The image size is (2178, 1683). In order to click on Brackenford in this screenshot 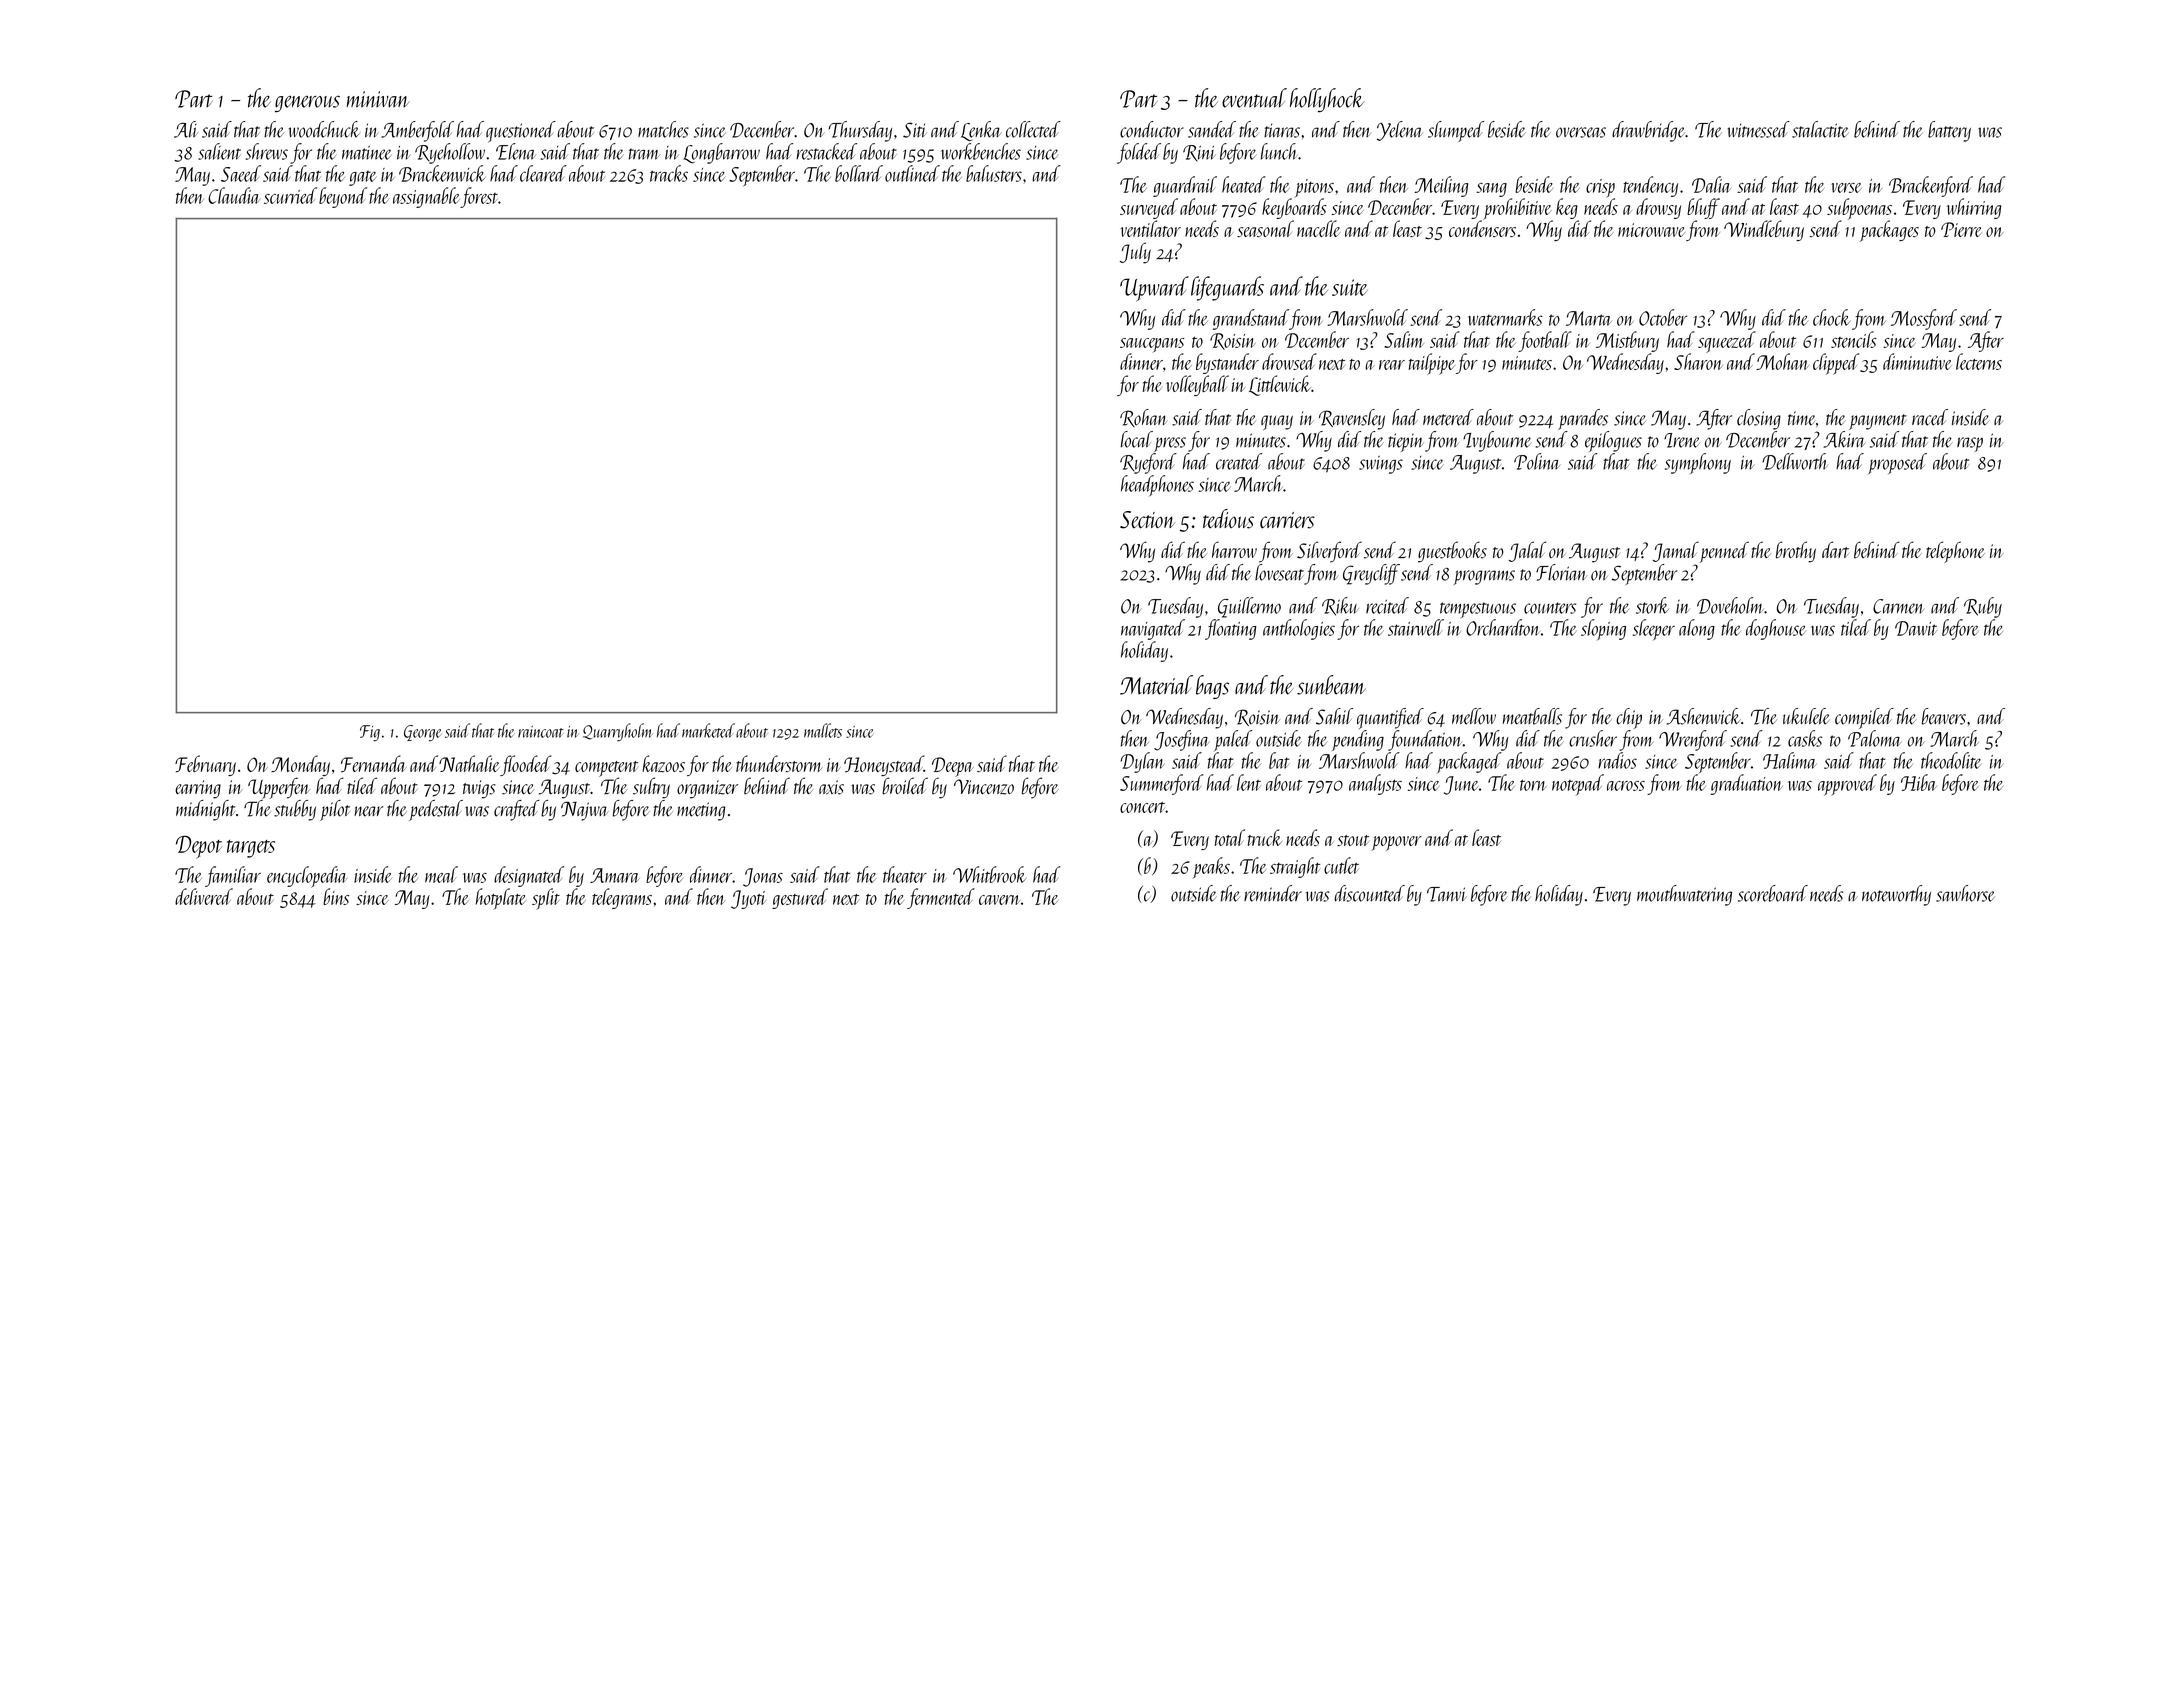, I will do `click(1931, 186)`.
